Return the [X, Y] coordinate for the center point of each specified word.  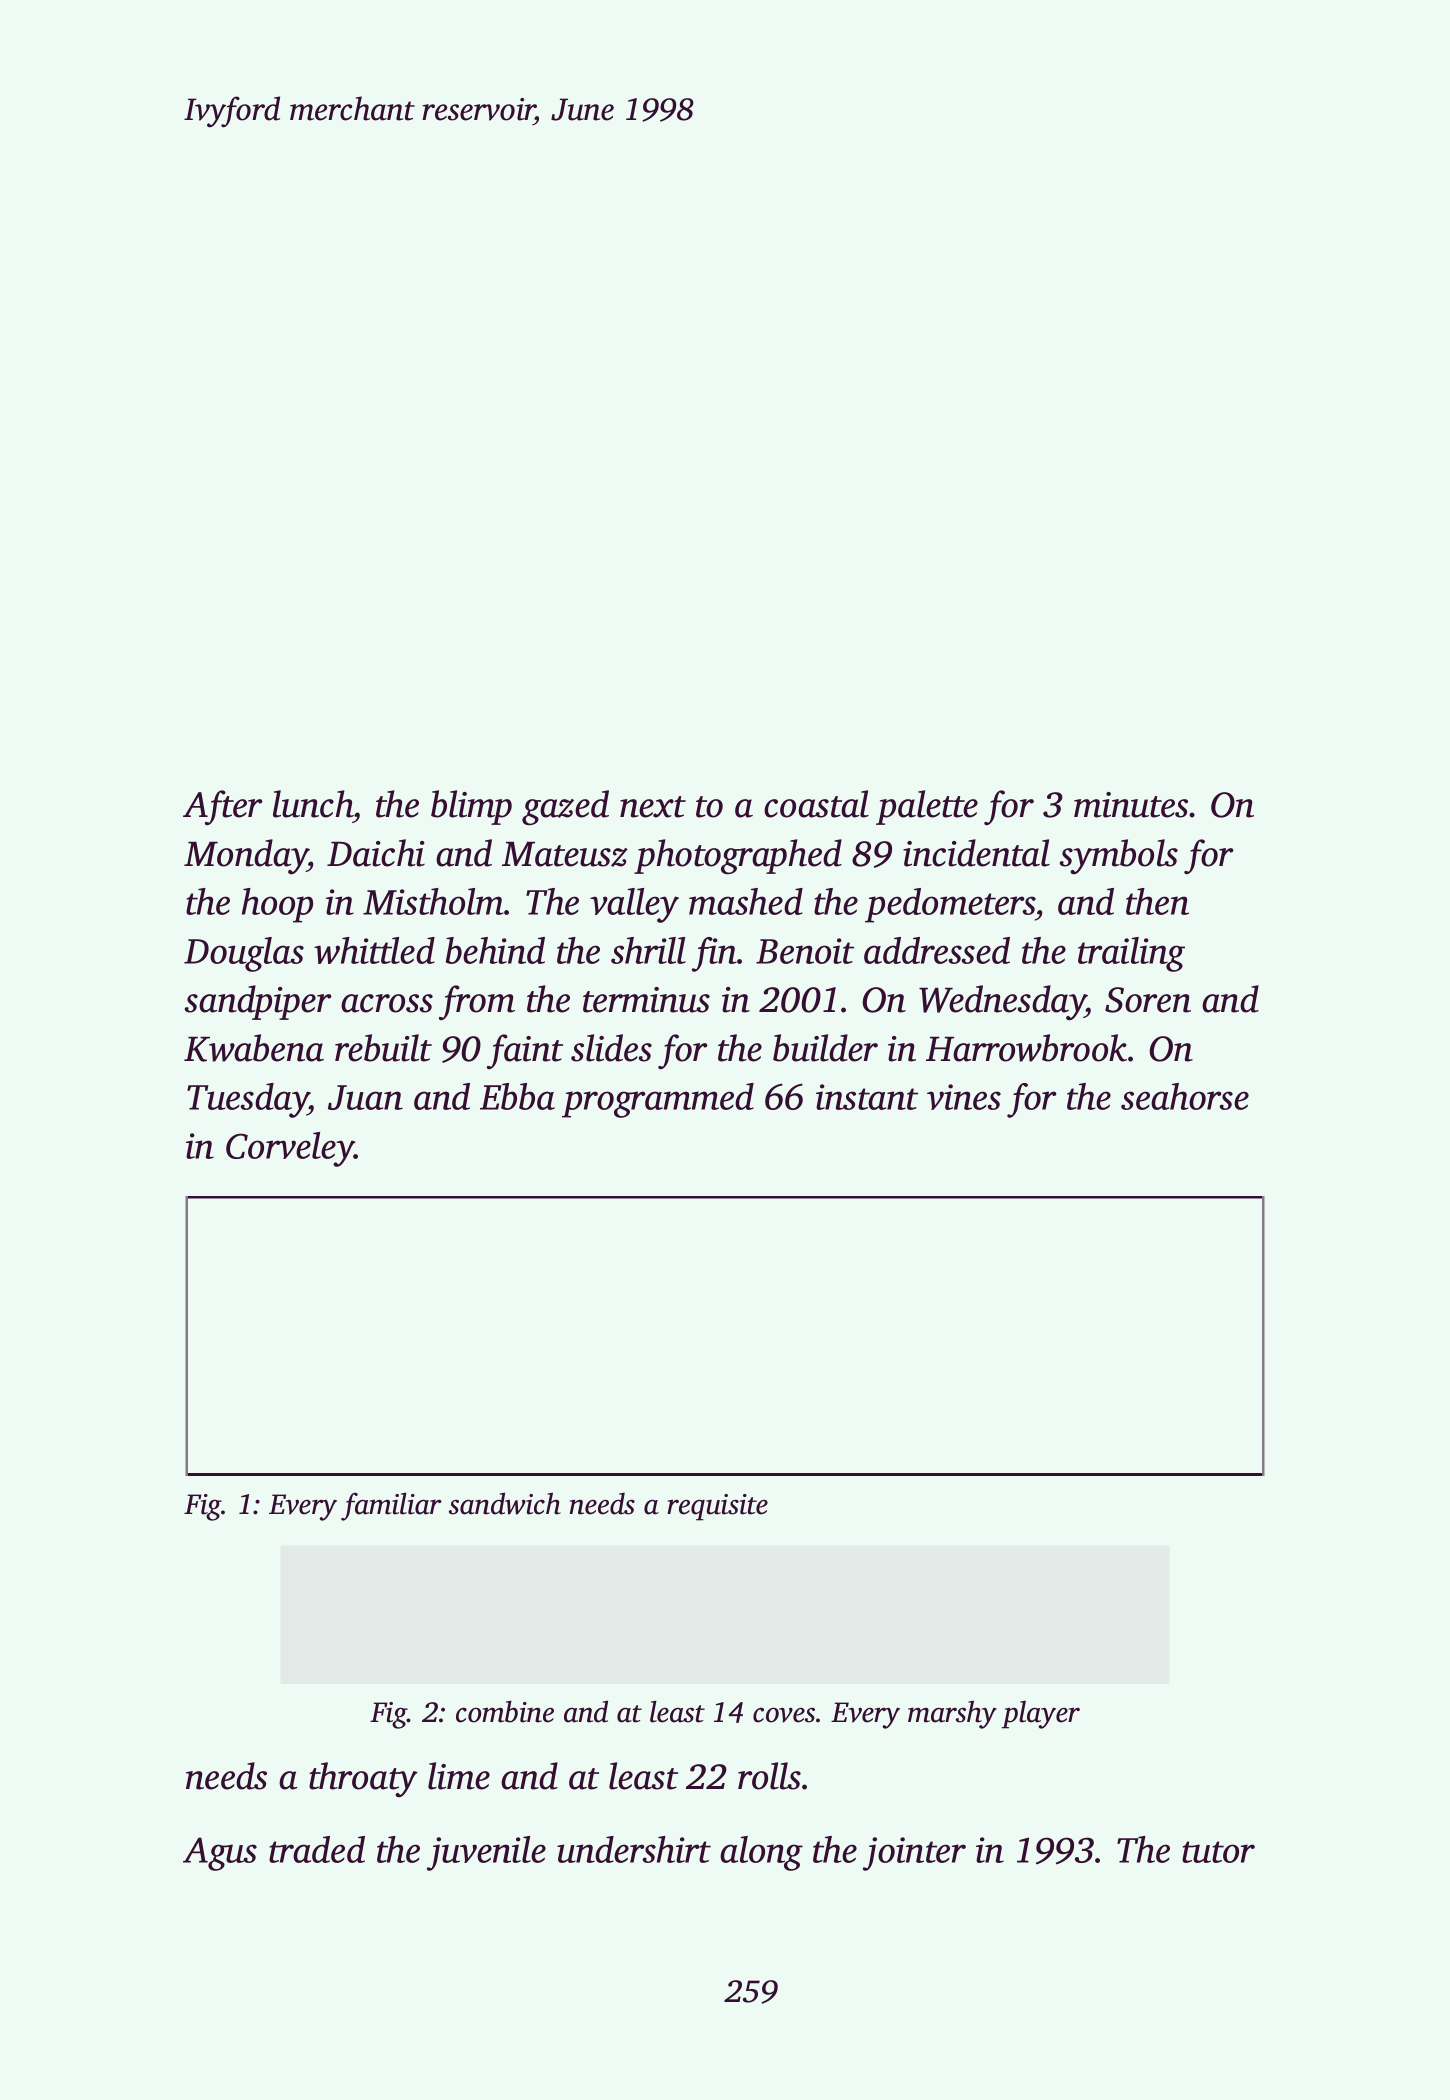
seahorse [1185, 1096]
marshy [952, 1714]
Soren [1148, 1000]
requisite [717, 1507]
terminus [646, 1000]
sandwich [505, 1503]
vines [964, 1097]
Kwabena [254, 1048]
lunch [313, 804]
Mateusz [565, 854]
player [1041, 1714]
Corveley [290, 1149]
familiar [391, 1506]
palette [927, 807]
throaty [363, 1779]
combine [505, 1711]
